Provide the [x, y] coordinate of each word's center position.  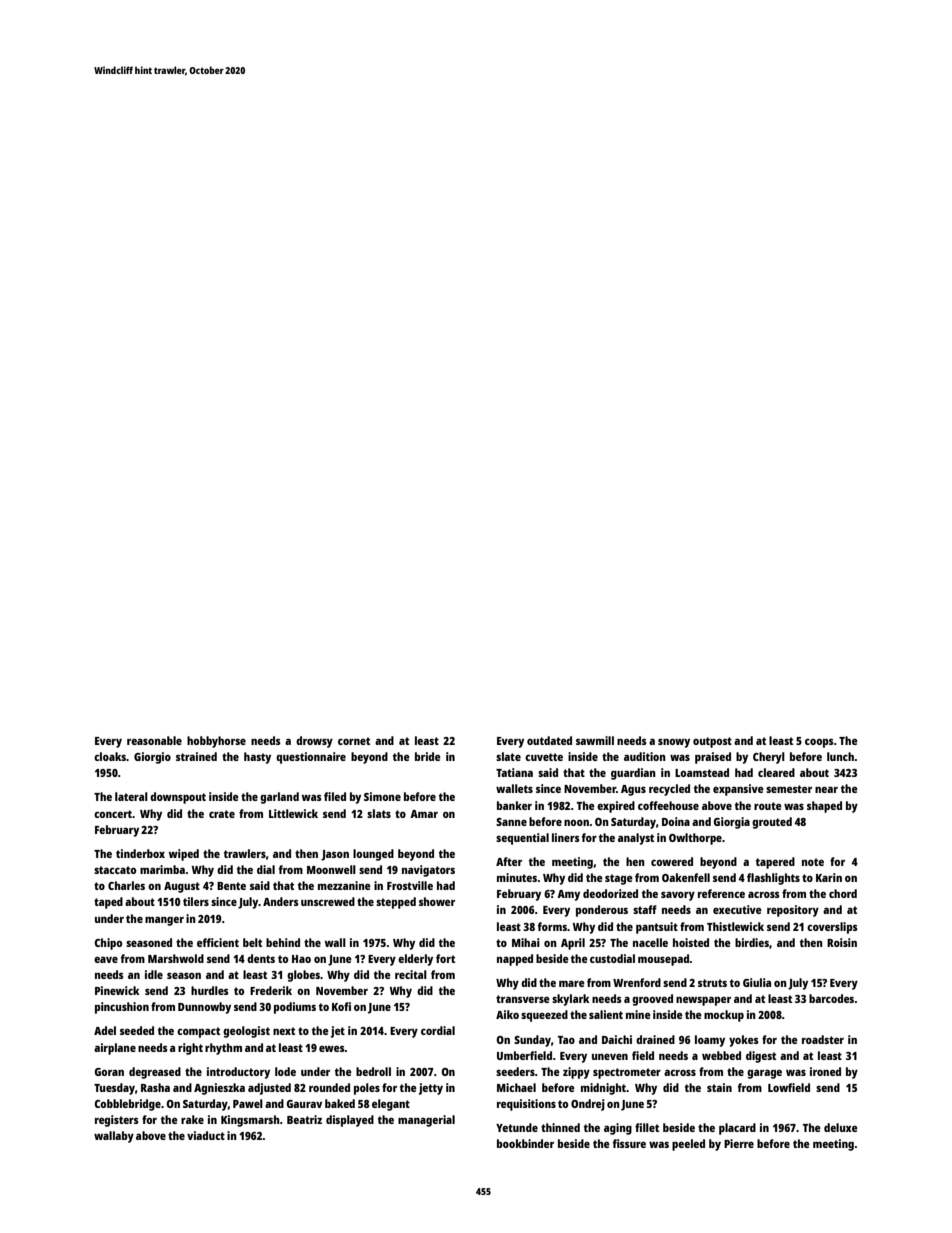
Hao [301, 959]
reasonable [154, 740]
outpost [712, 742]
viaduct [206, 1135]
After [509, 861]
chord [843, 893]
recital [411, 974]
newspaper [703, 1001]
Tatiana [514, 772]
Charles [126, 885]
